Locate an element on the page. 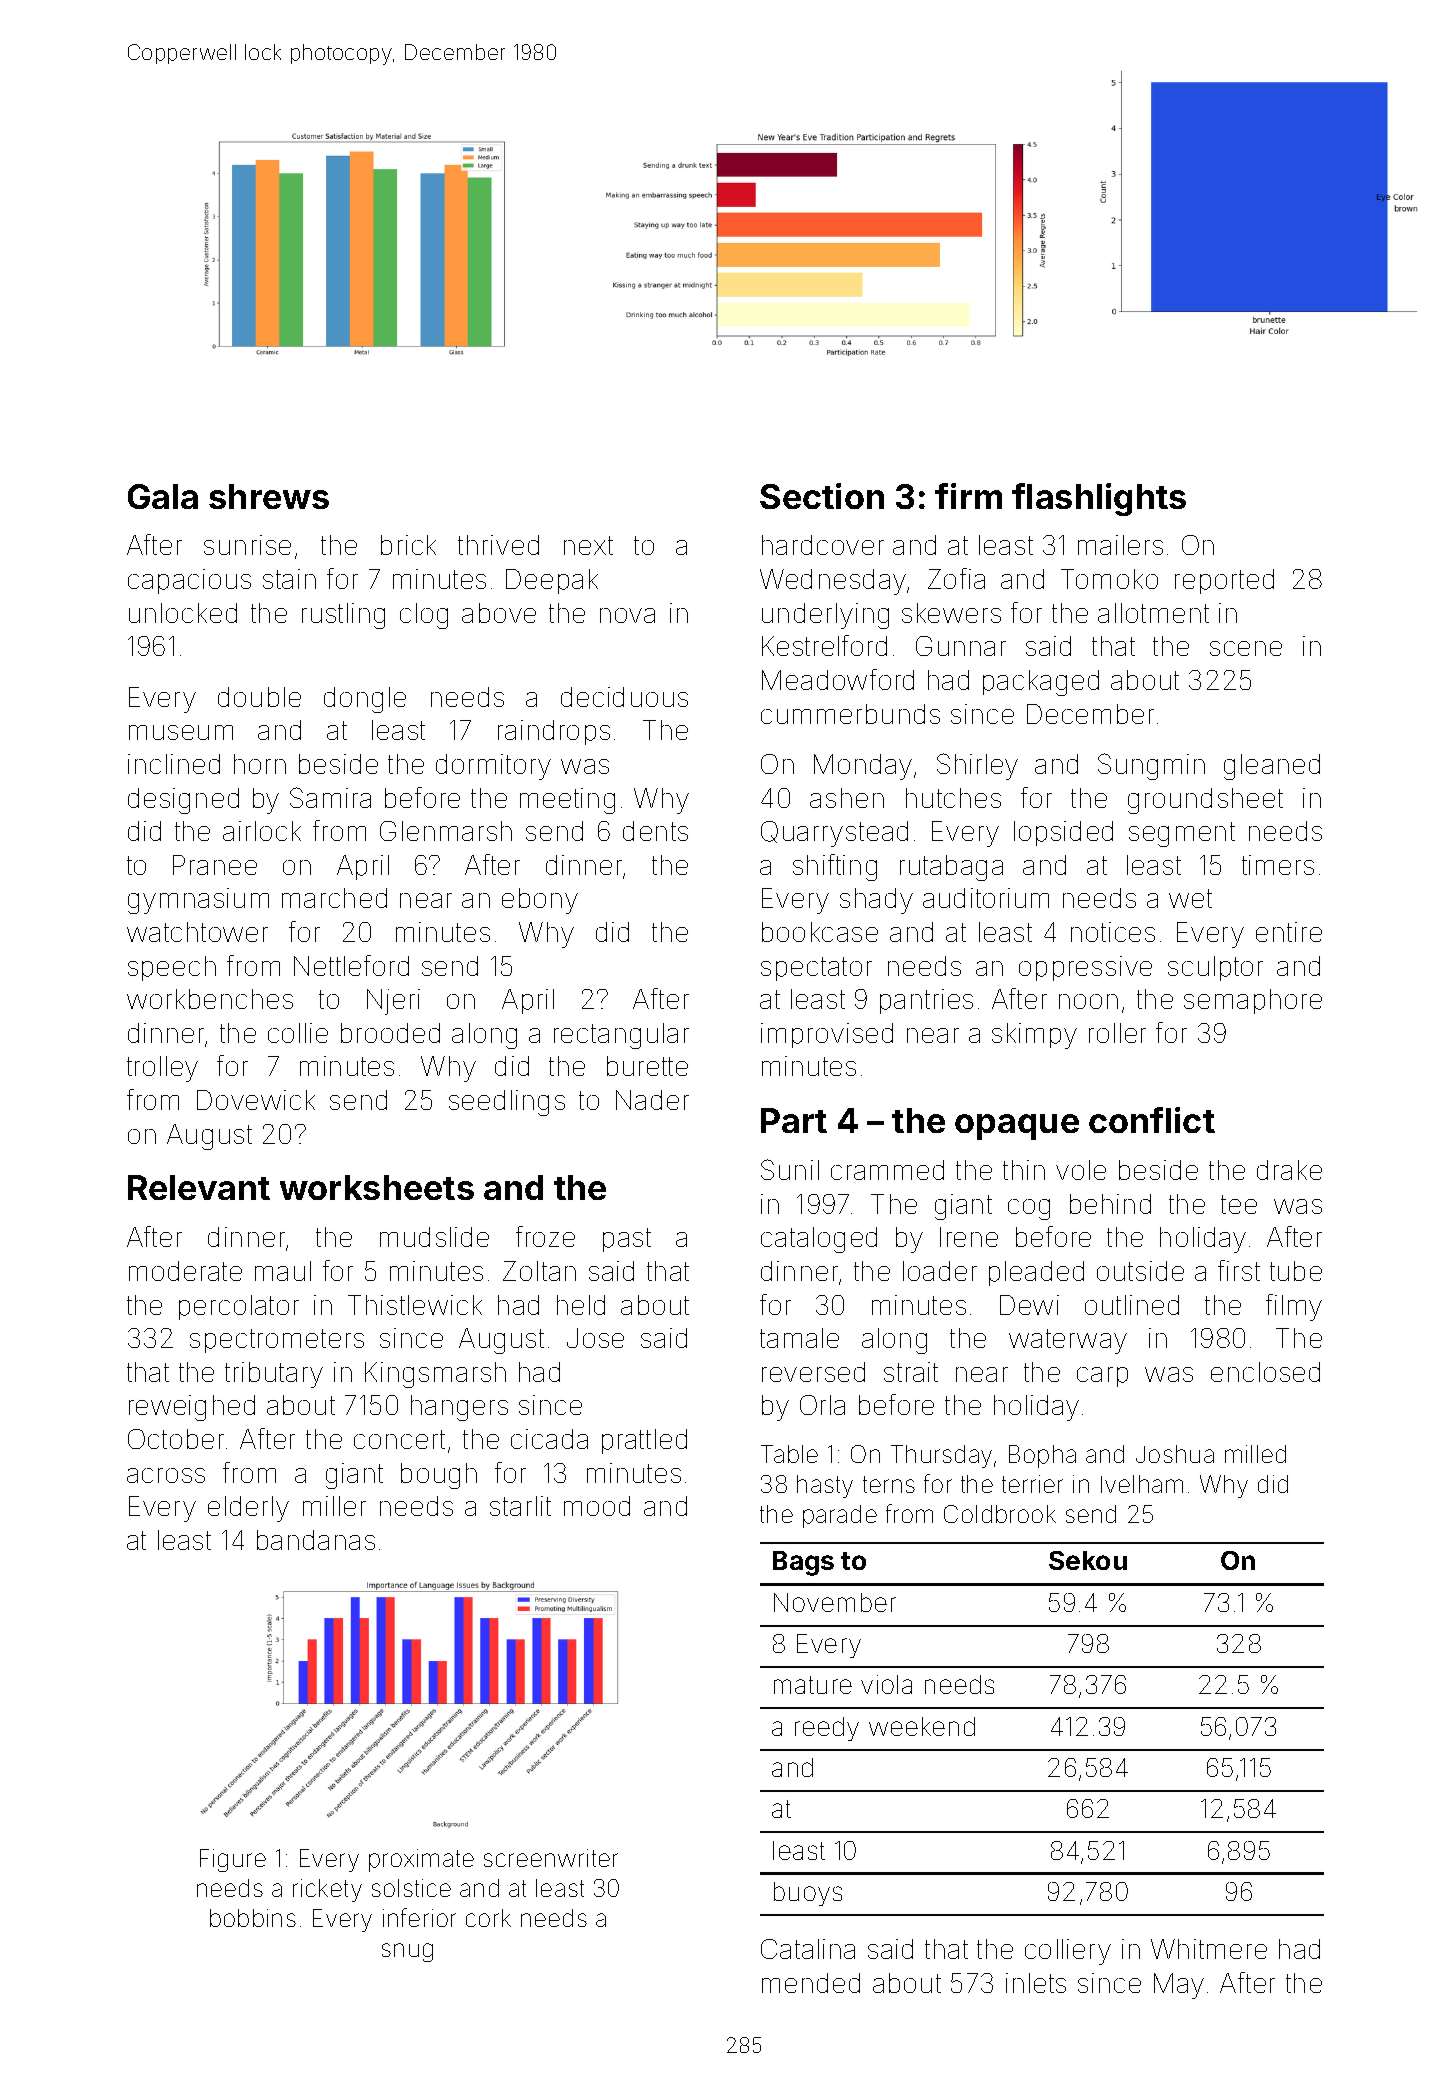 The width and height of the image is (1450, 2100). milled is located at coordinates (1255, 1454).
